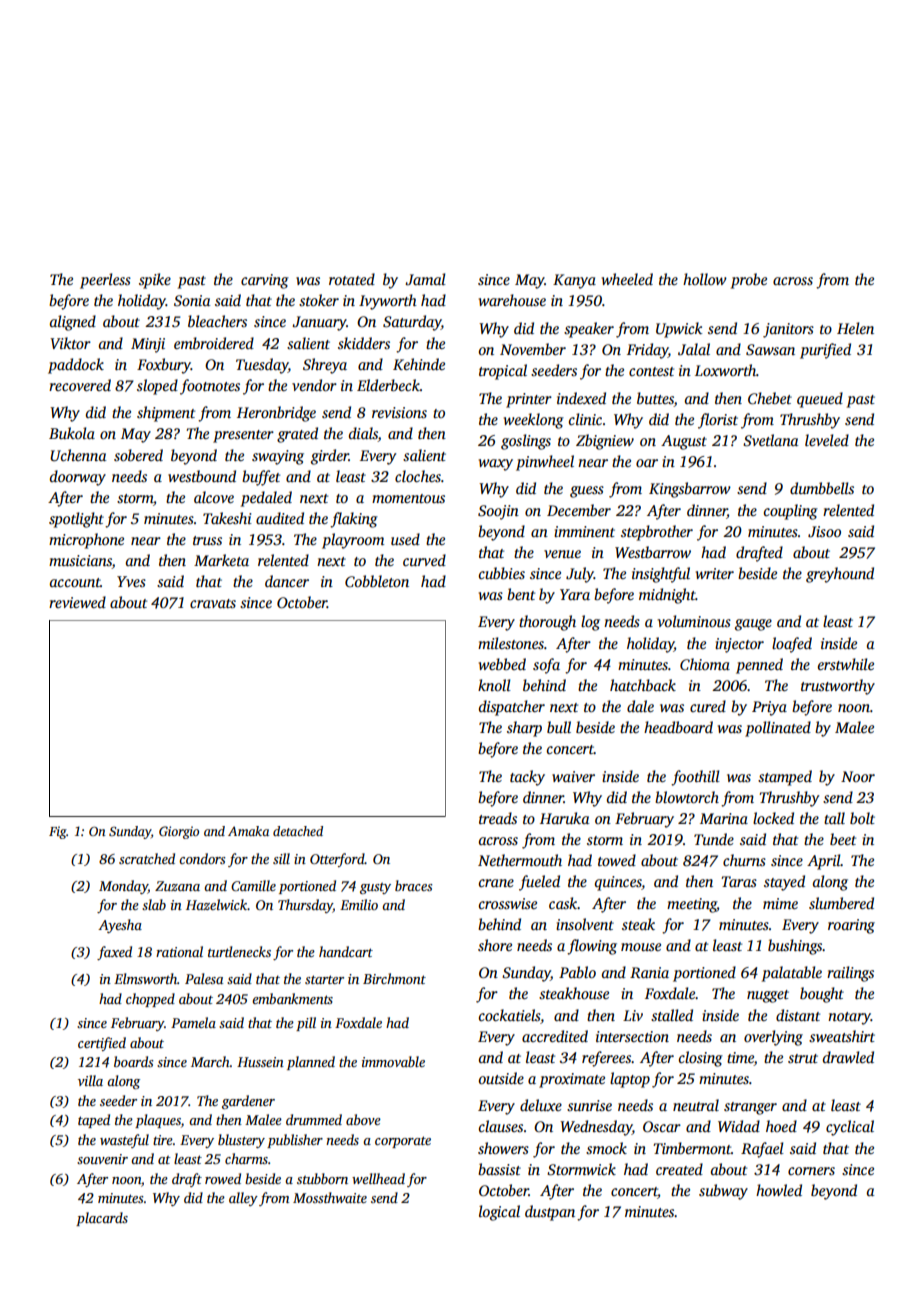  I want to click on Hussein, so click(260, 1062).
